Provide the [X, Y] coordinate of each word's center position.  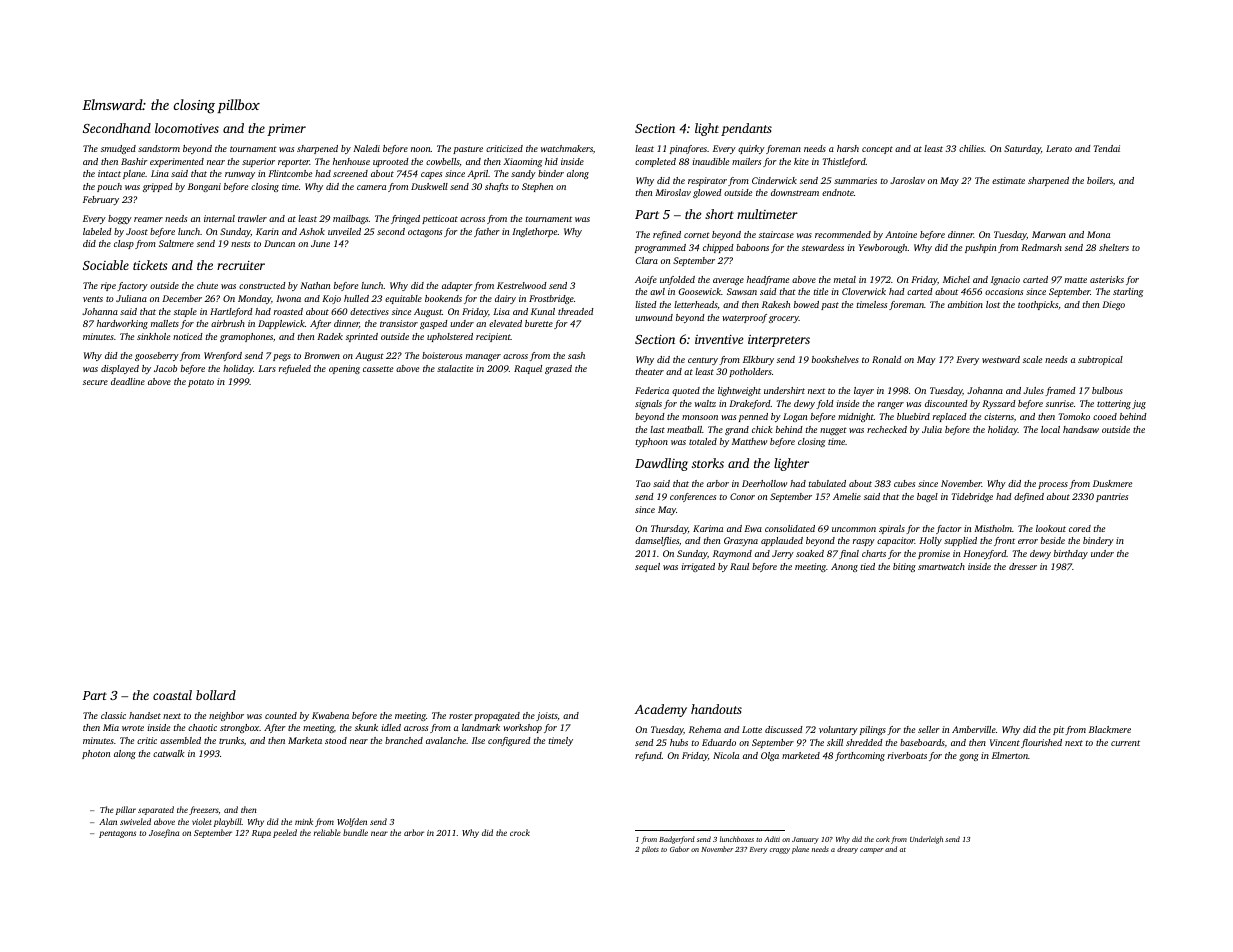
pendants [746, 129]
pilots [650, 850]
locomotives [187, 128]
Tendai [1106, 148]
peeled [285, 833]
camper [871, 851]
